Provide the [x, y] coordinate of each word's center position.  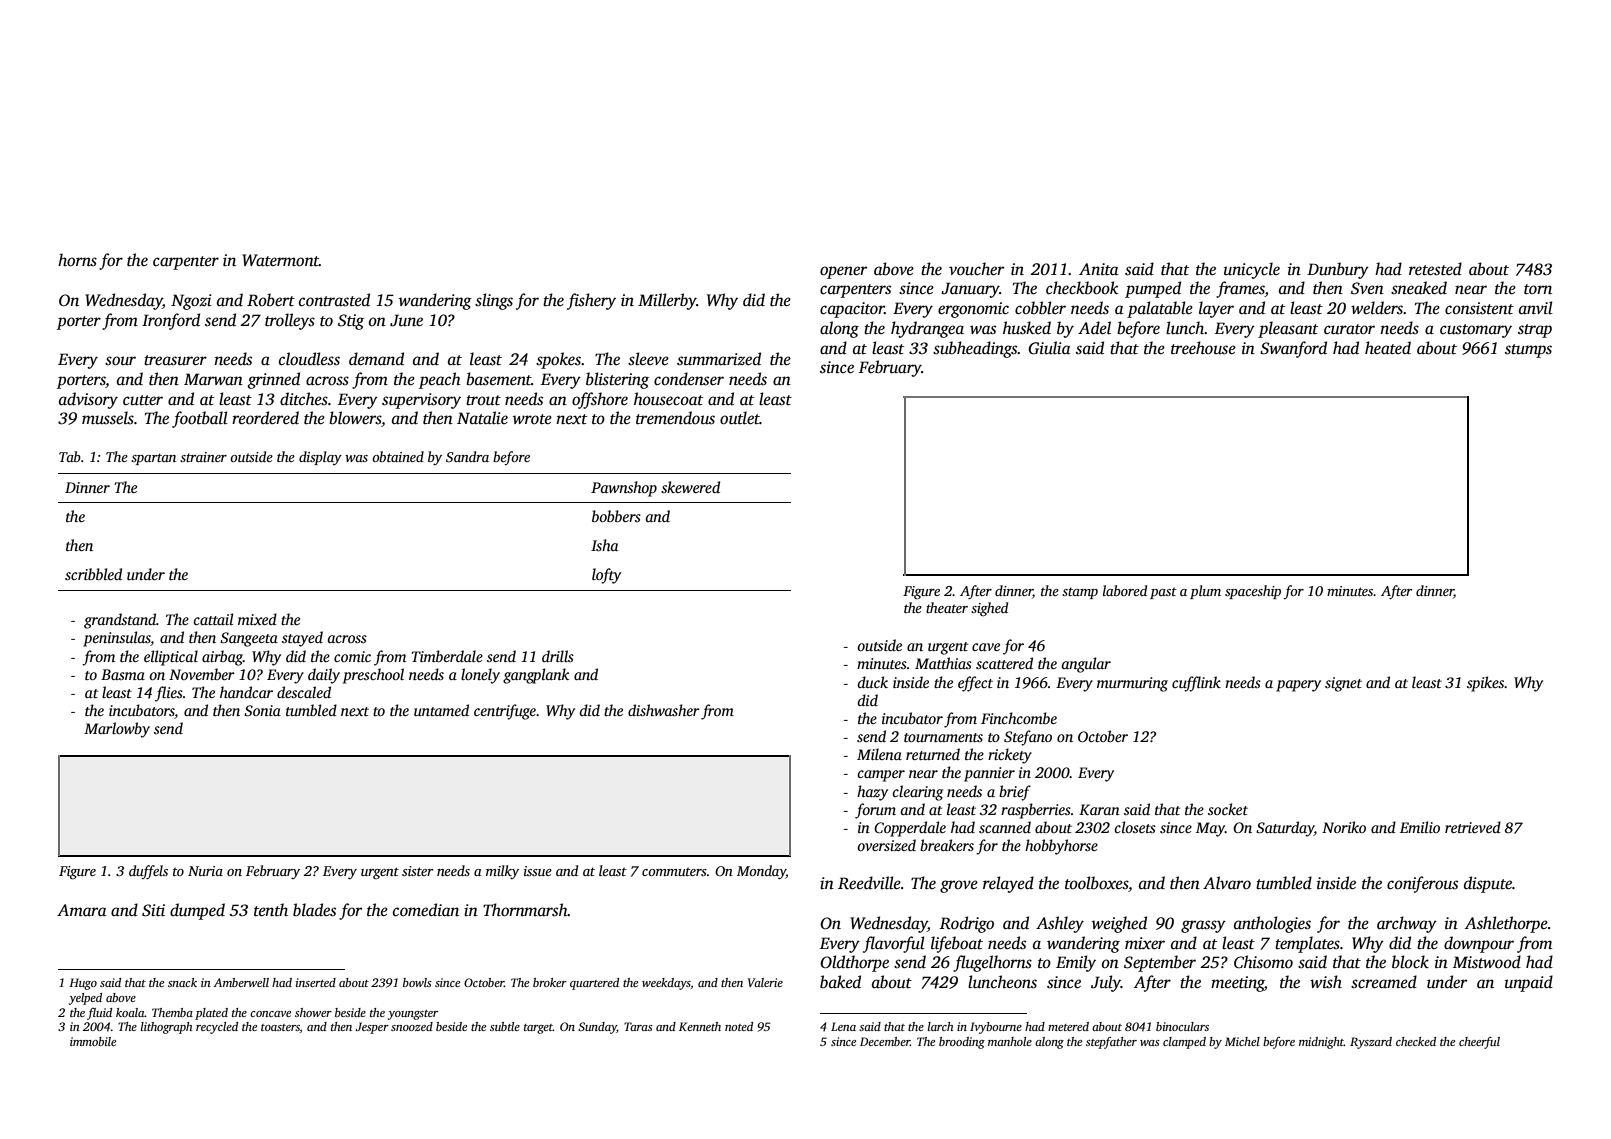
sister [417, 871]
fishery [591, 301]
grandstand [120, 621]
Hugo [83, 984]
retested [1435, 269]
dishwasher [664, 710]
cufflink [1196, 684]
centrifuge [505, 712]
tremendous [675, 418]
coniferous [1422, 884]
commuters [674, 871]
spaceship [1253, 592]
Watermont [280, 260]
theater [947, 607]
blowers [355, 418]
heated [1388, 348]
